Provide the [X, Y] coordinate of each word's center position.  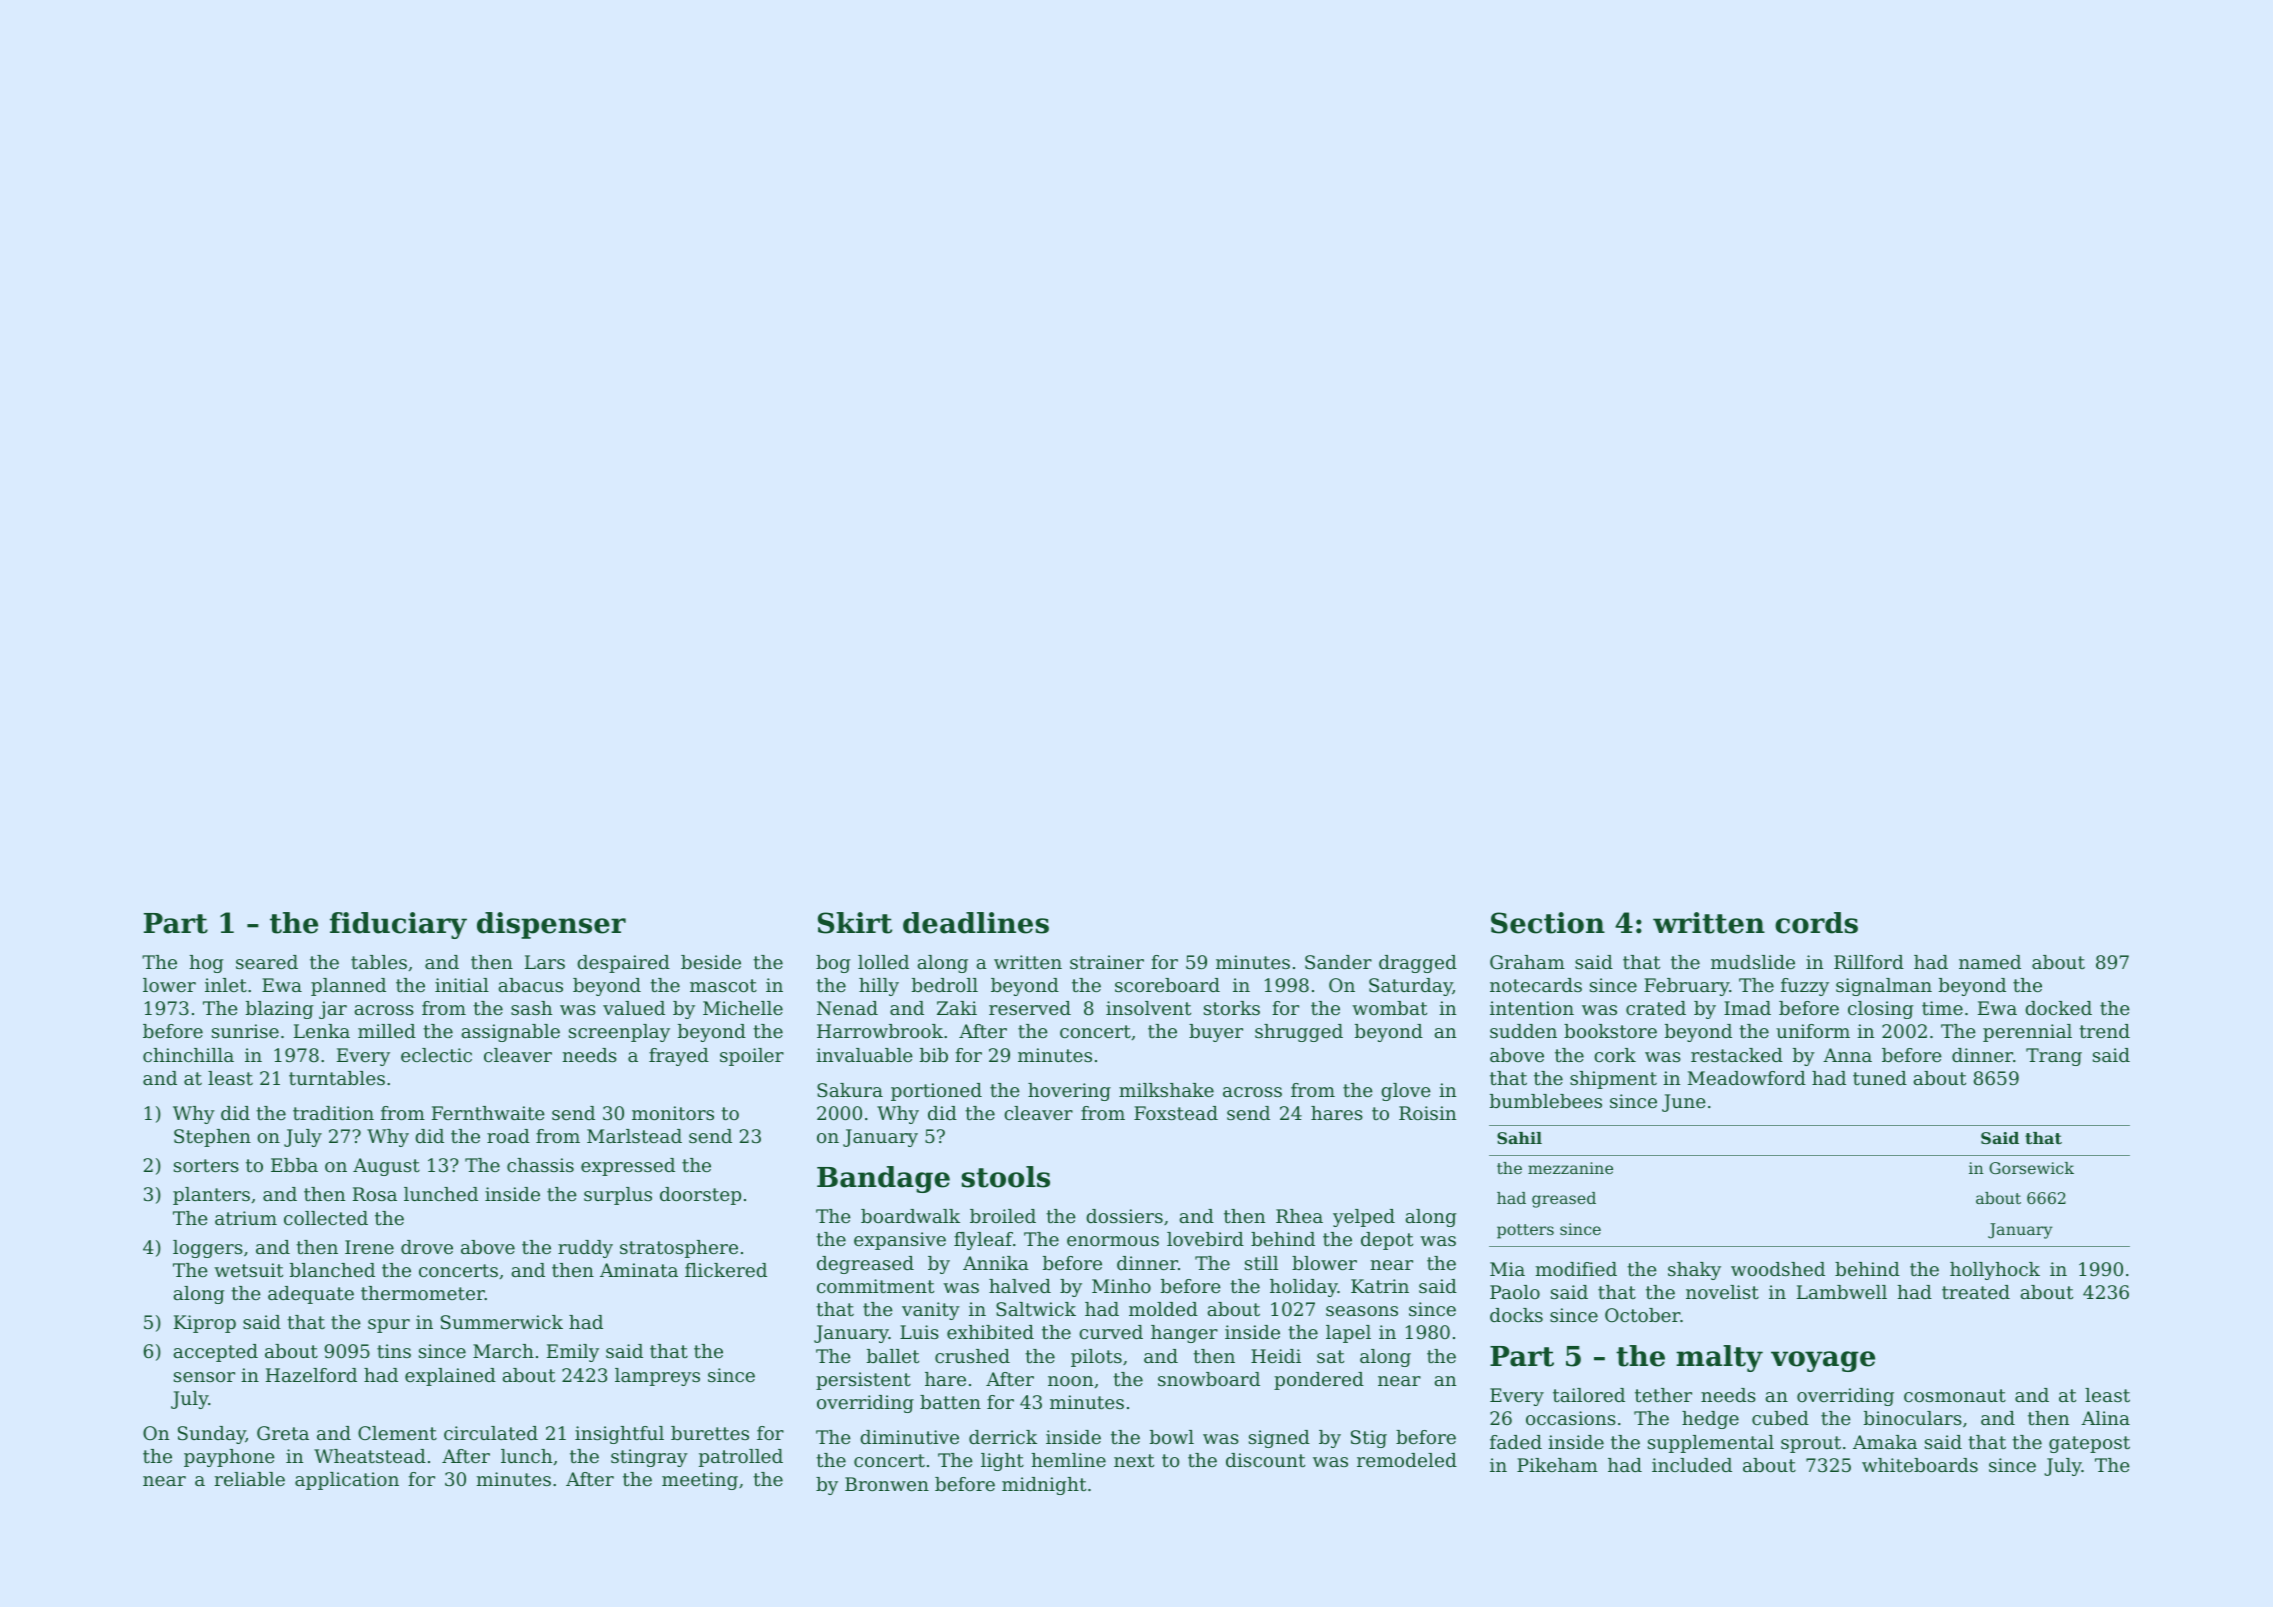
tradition [333, 1113]
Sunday [212, 1435]
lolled [883, 962]
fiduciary [398, 925]
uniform [1813, 1031]
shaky [1694, 1271]
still [1261, 1263]
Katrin [1380, 1286]
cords [1816, 923]
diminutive [909, 1437]
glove [1406, 1092]
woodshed [1778, 1269]
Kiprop [205, 1324]
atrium [246, 1218]
